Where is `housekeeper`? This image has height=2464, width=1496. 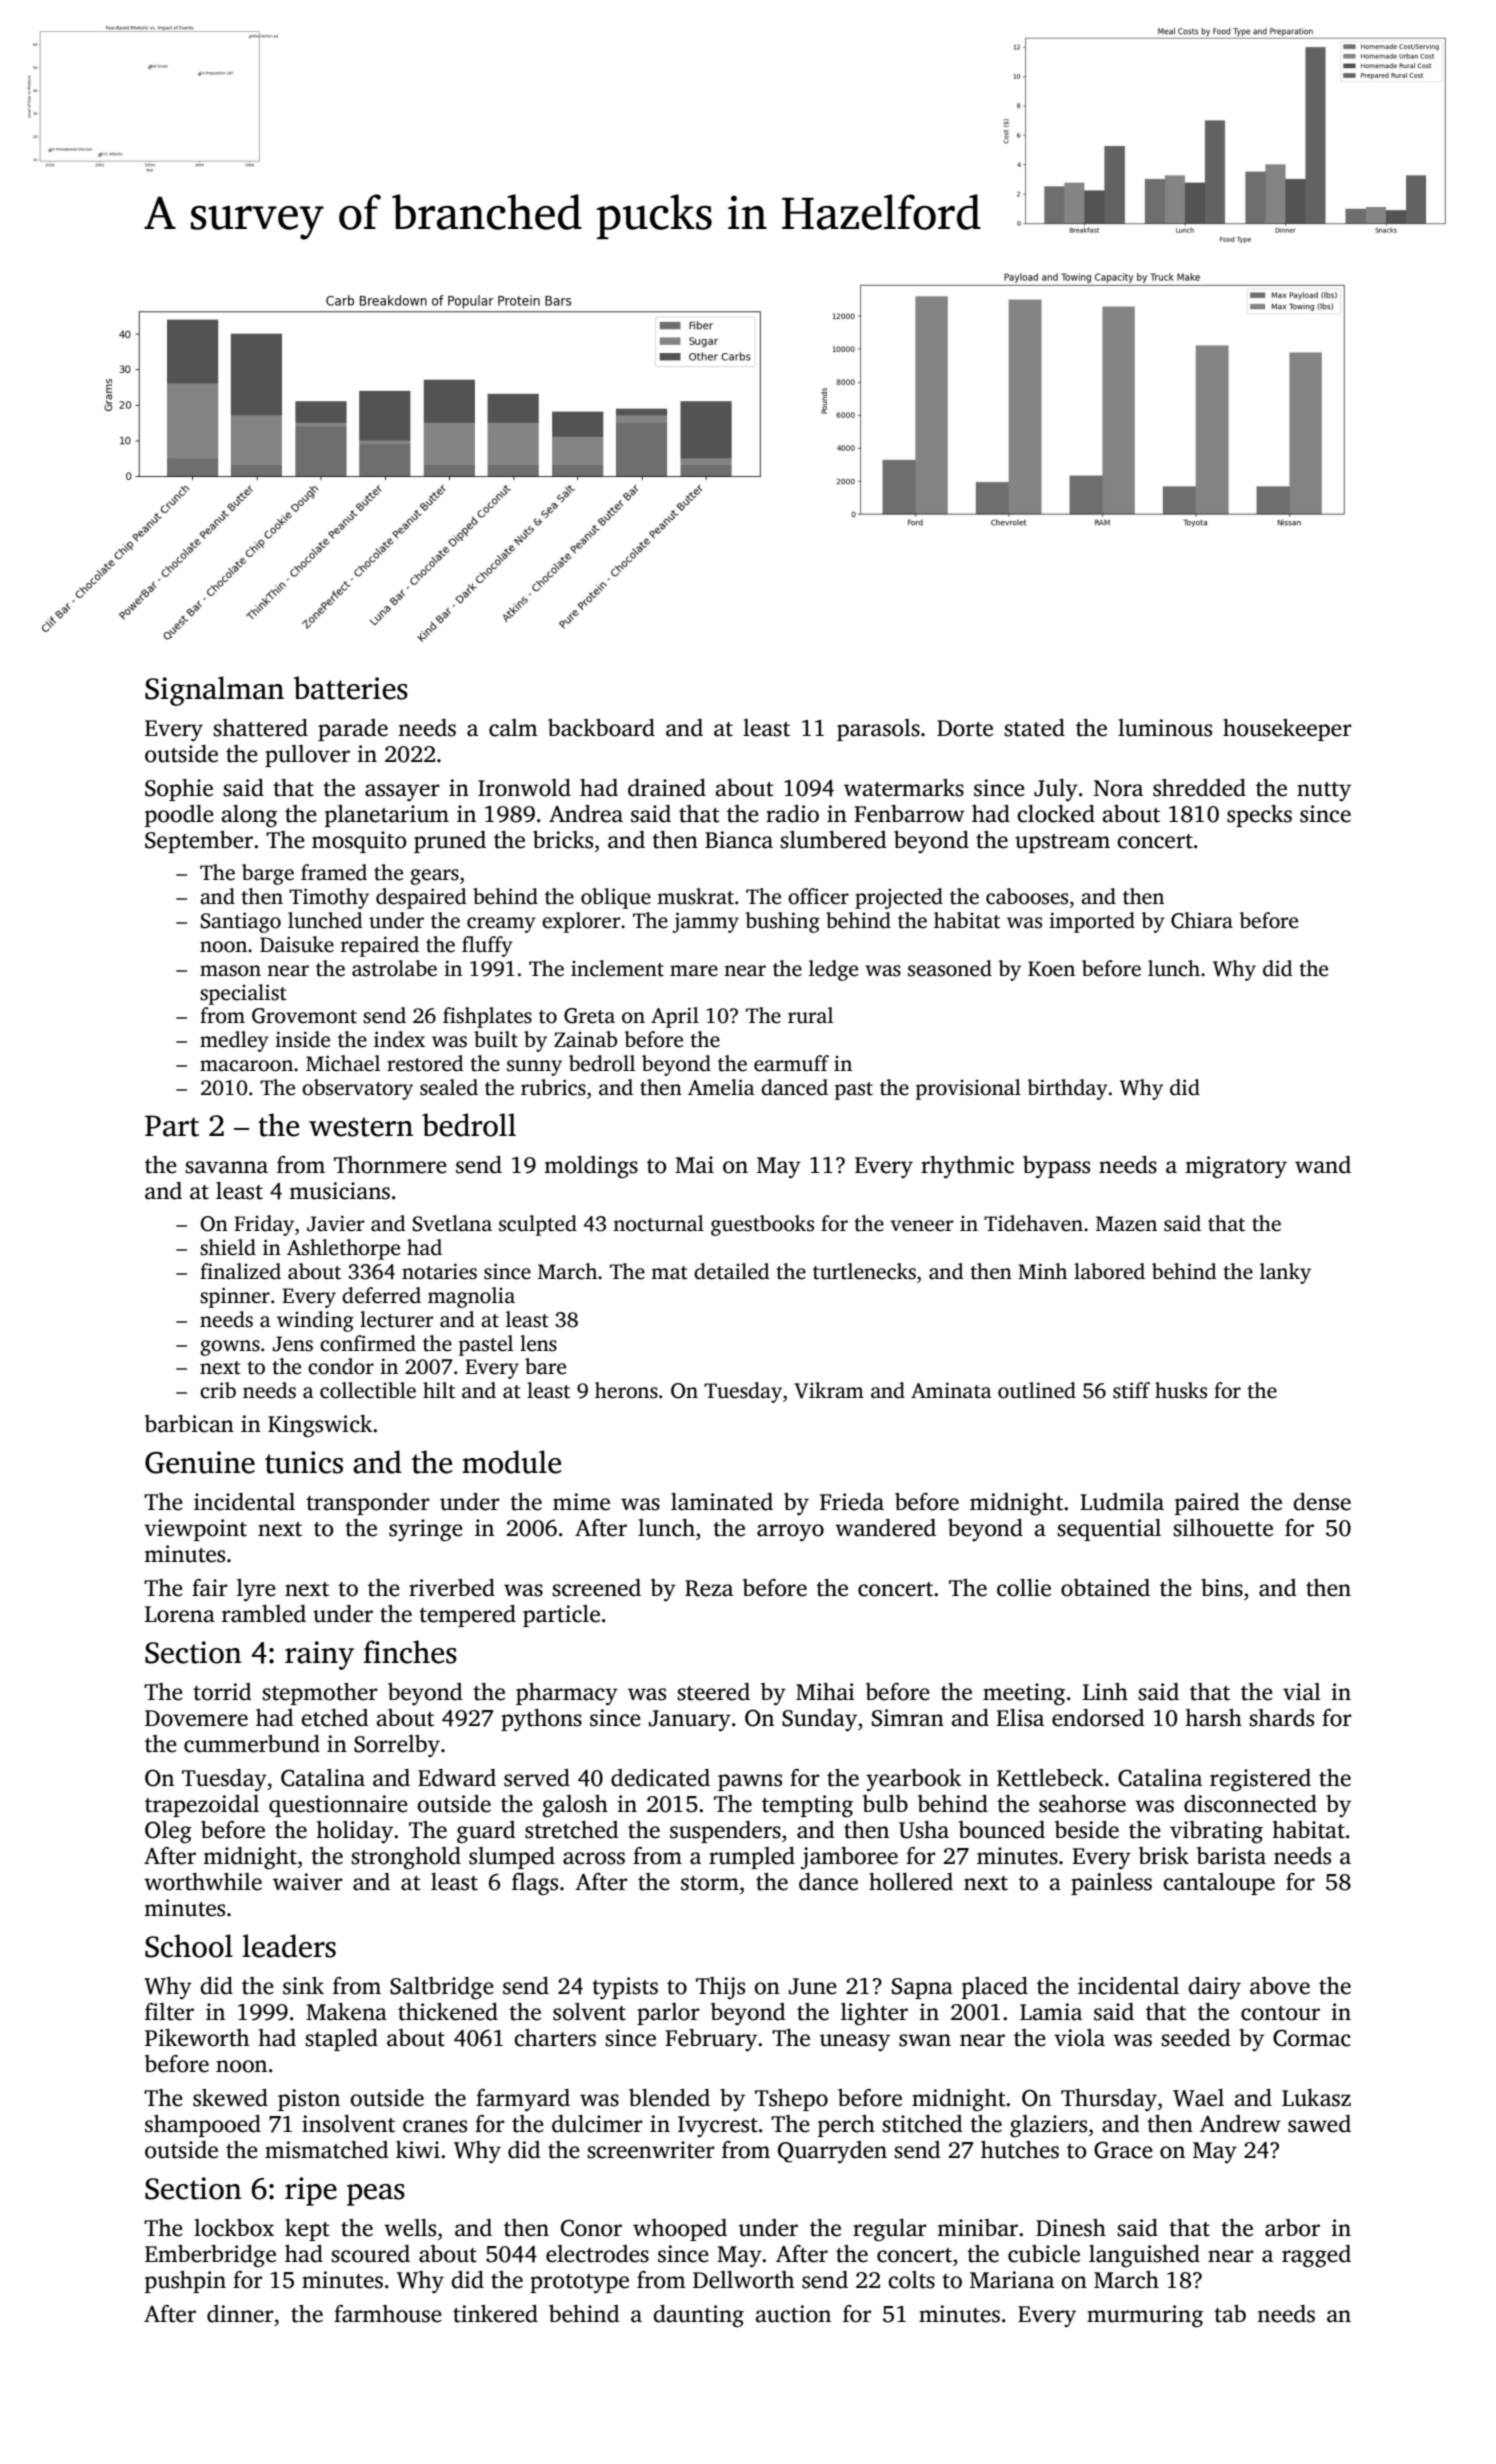 housekeeper is located at coordinates (1287, 730).
